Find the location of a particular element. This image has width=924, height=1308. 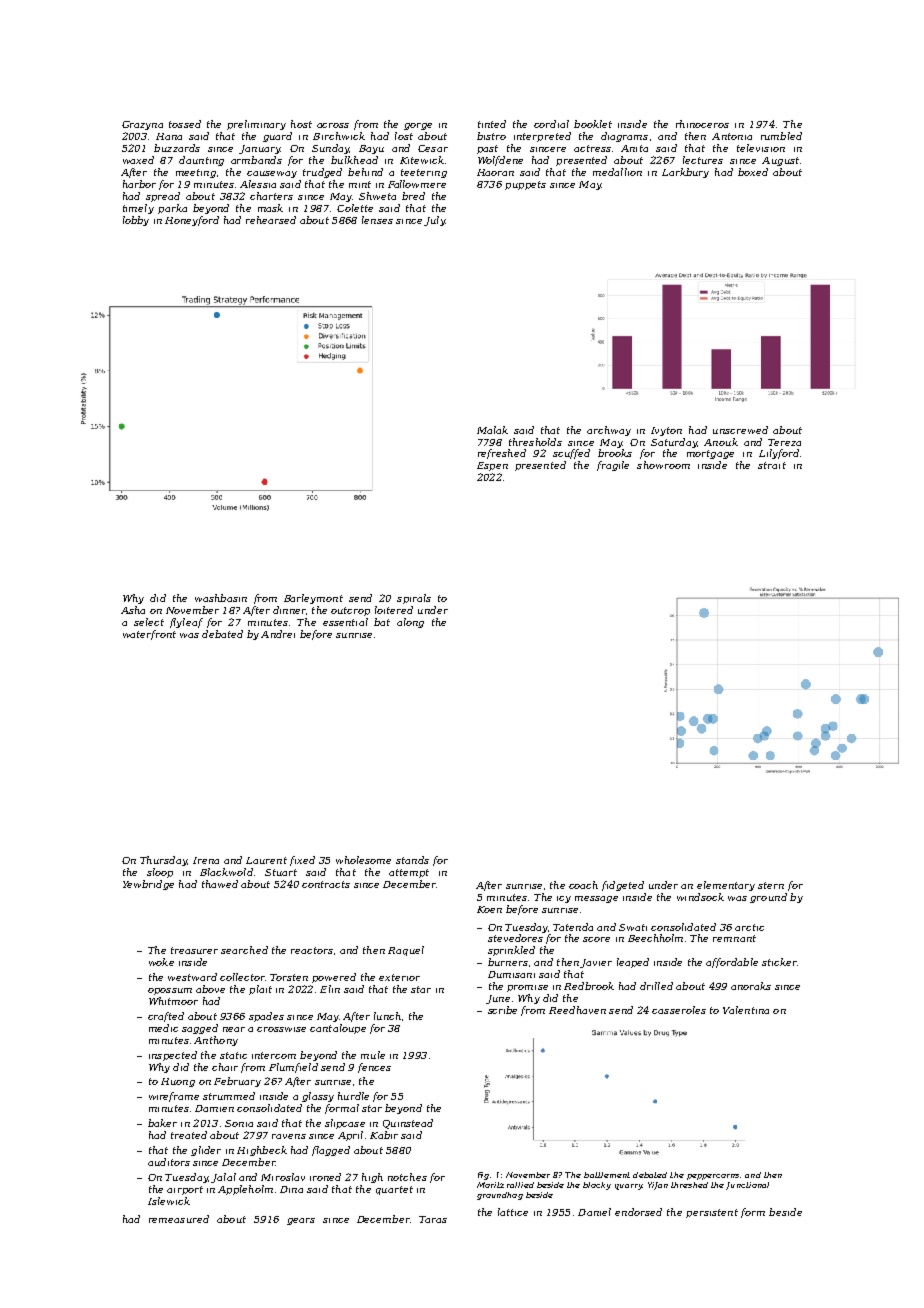

Barleymont is located at coordinates (313, 599).
